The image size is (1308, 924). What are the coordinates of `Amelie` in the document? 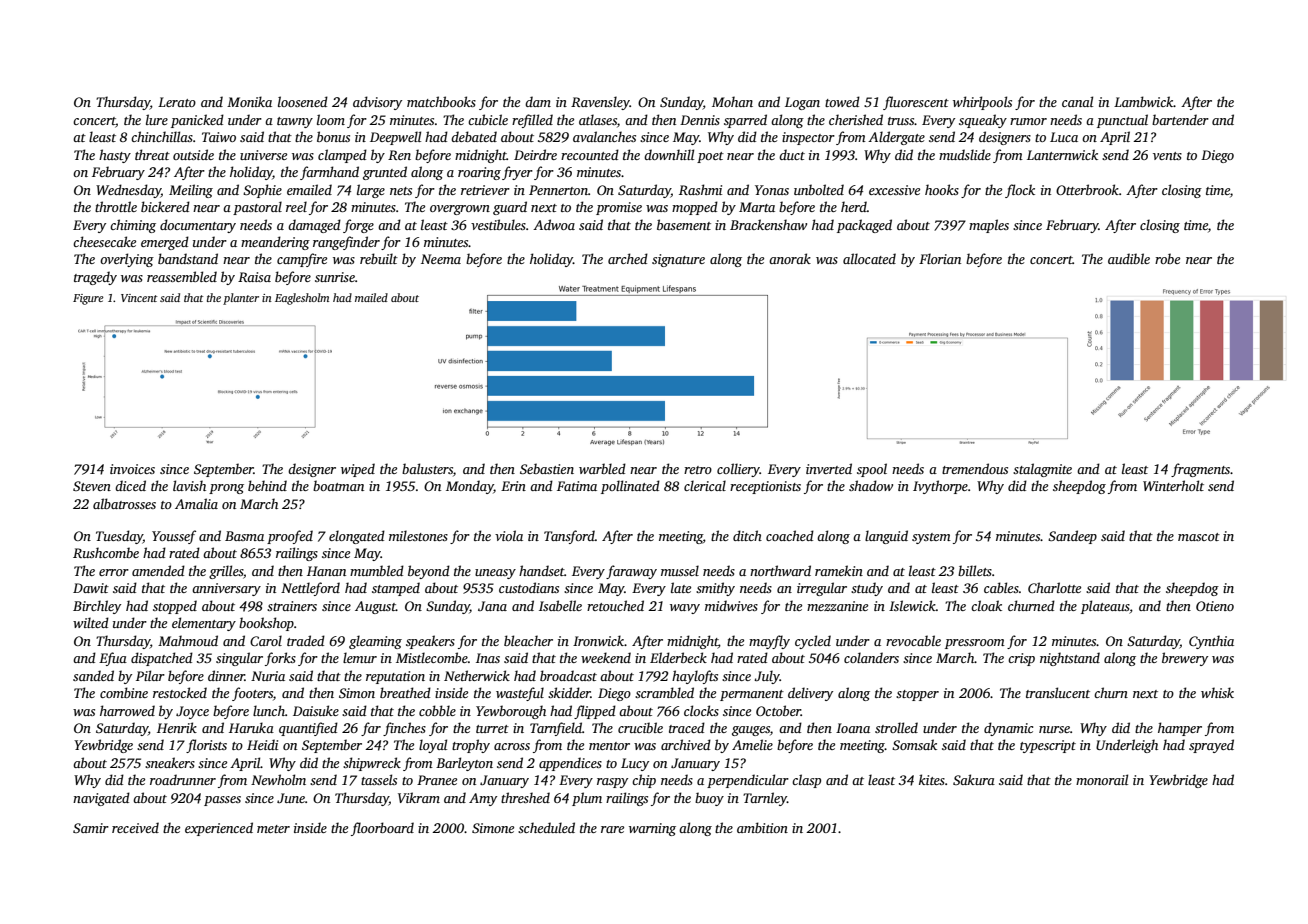 It's located at (752, 744).
